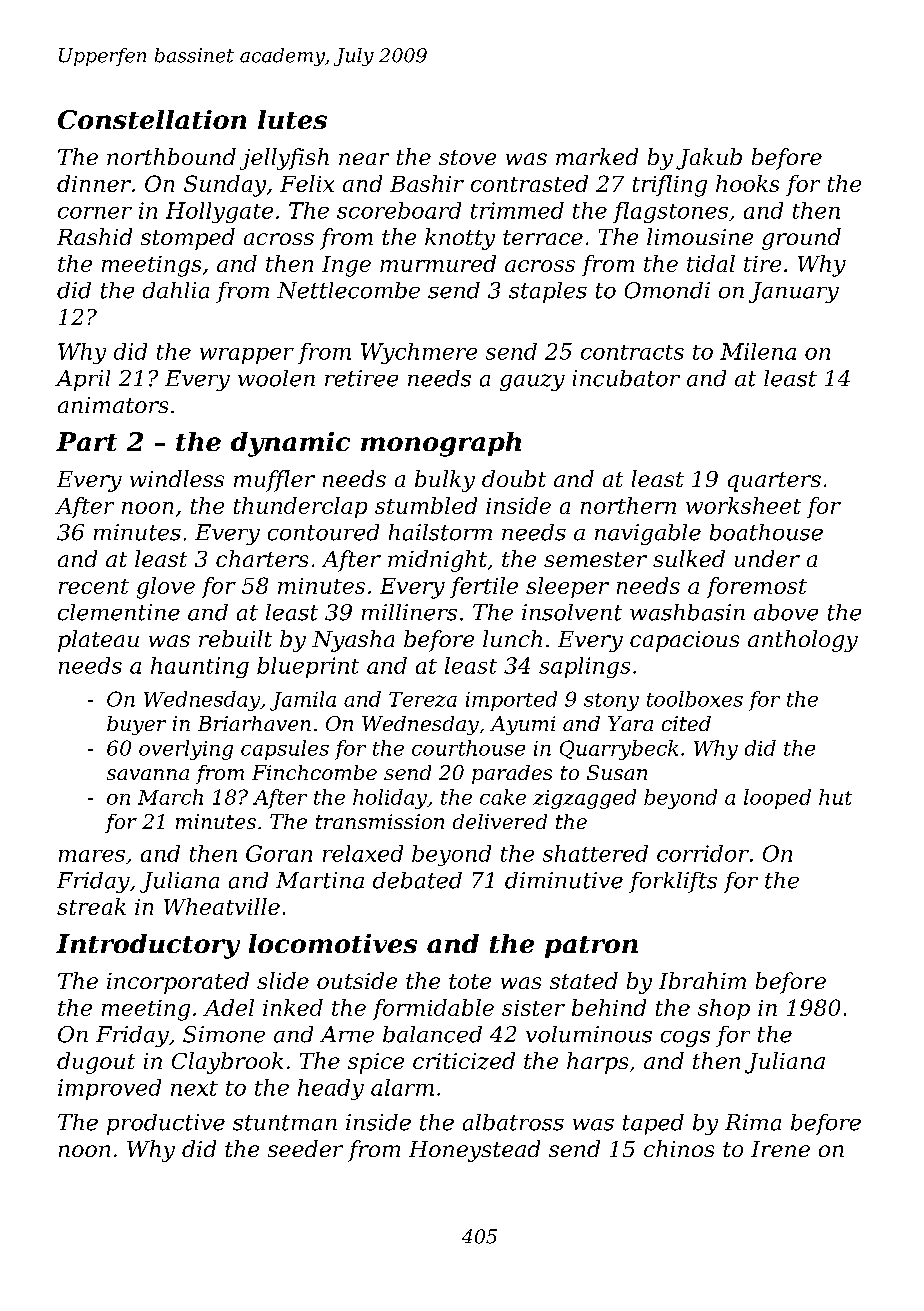 This document has width=924, height=1311. What do you see at coordinates (148, 774) in the document?
I see `savanna` at bounding box center [148, 774].
